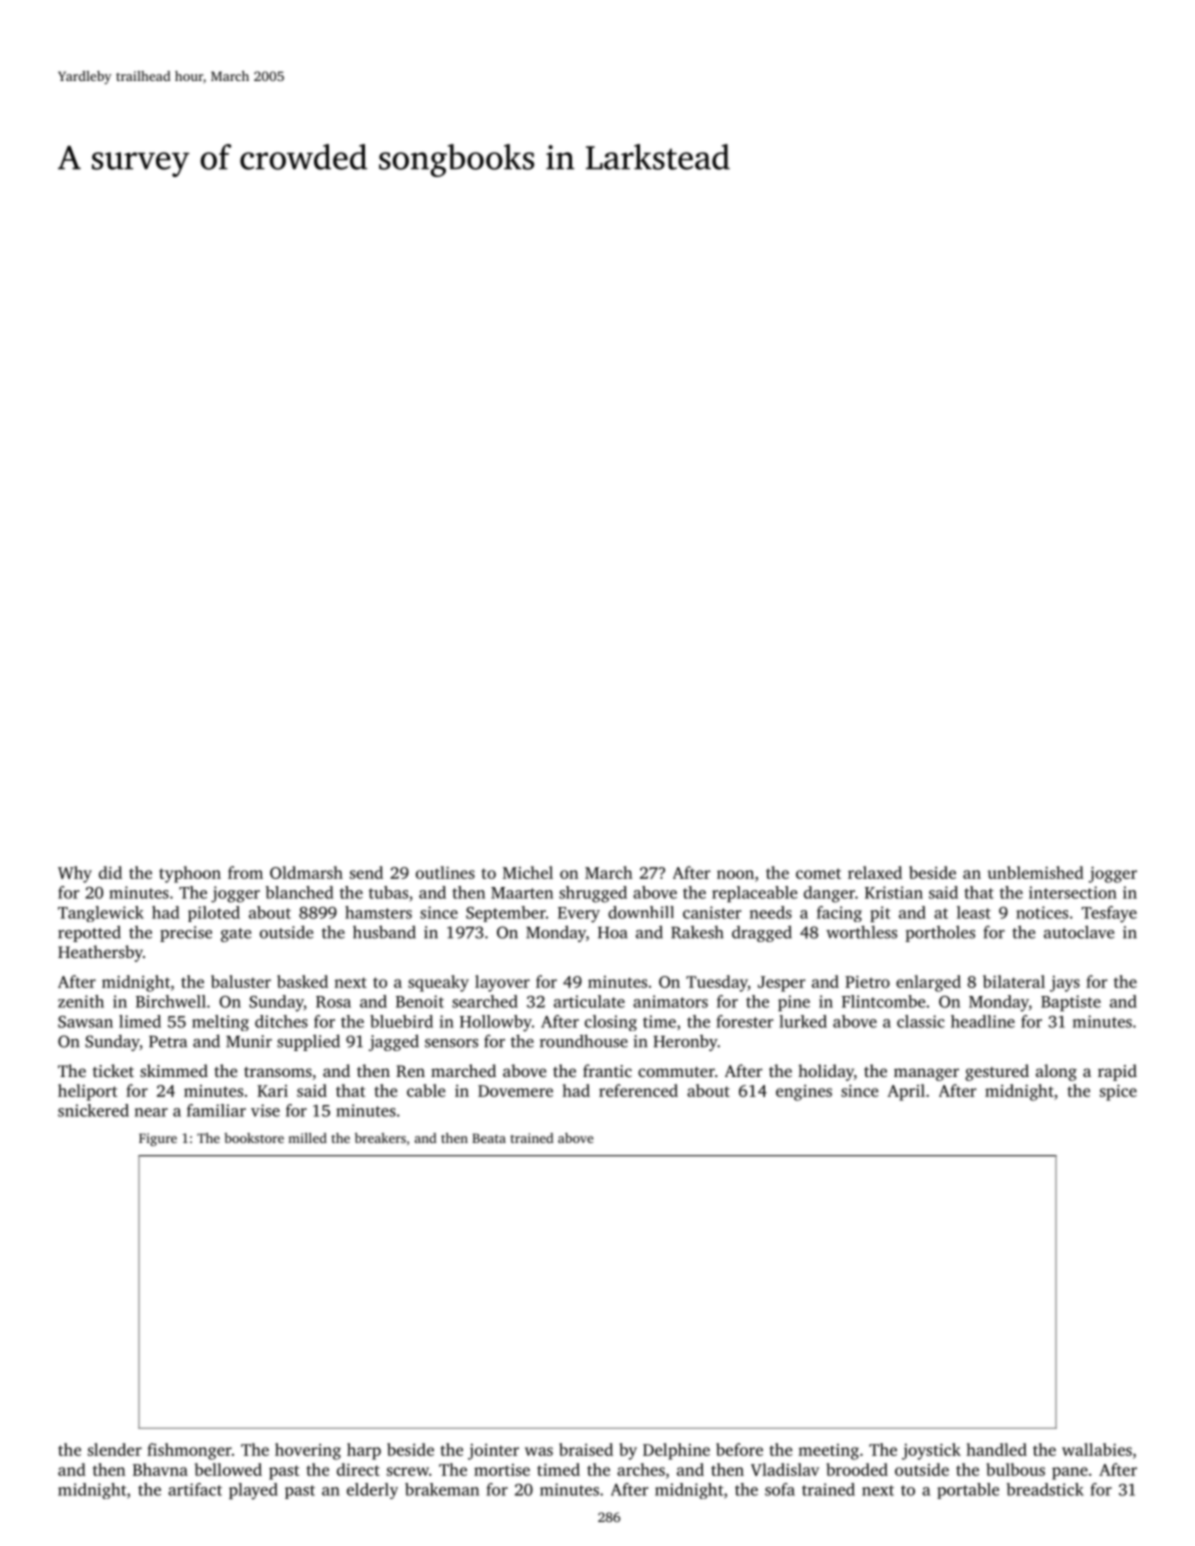 The height and width of the image is (1546, 1195). What do you see at coordinates (586, 1449) in the image?
I see `braised` at bounding box center [586, 1449].
